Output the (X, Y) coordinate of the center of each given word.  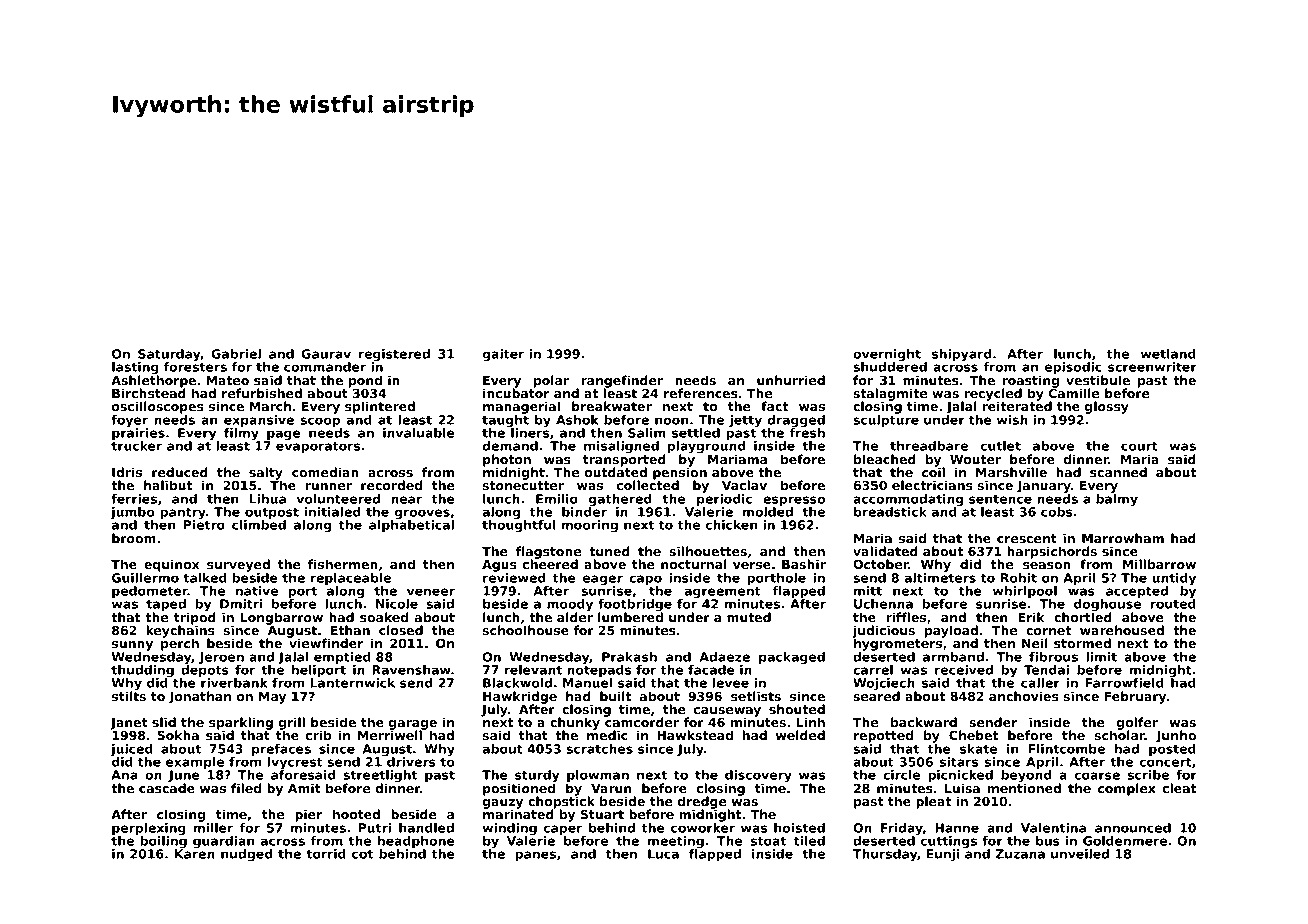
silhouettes (708, 551)
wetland (1168, 354)
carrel (873, 670)
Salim (647, 433)
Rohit (1019, 578)
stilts (129, 696)
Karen (195, 854)
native (257, 591)
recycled (993, 394)
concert (1165, 762)
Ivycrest (295, 763)
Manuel (588, 683)
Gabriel (236, 354)
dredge (702, 802)
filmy (241, 434)
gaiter (503, 355)
